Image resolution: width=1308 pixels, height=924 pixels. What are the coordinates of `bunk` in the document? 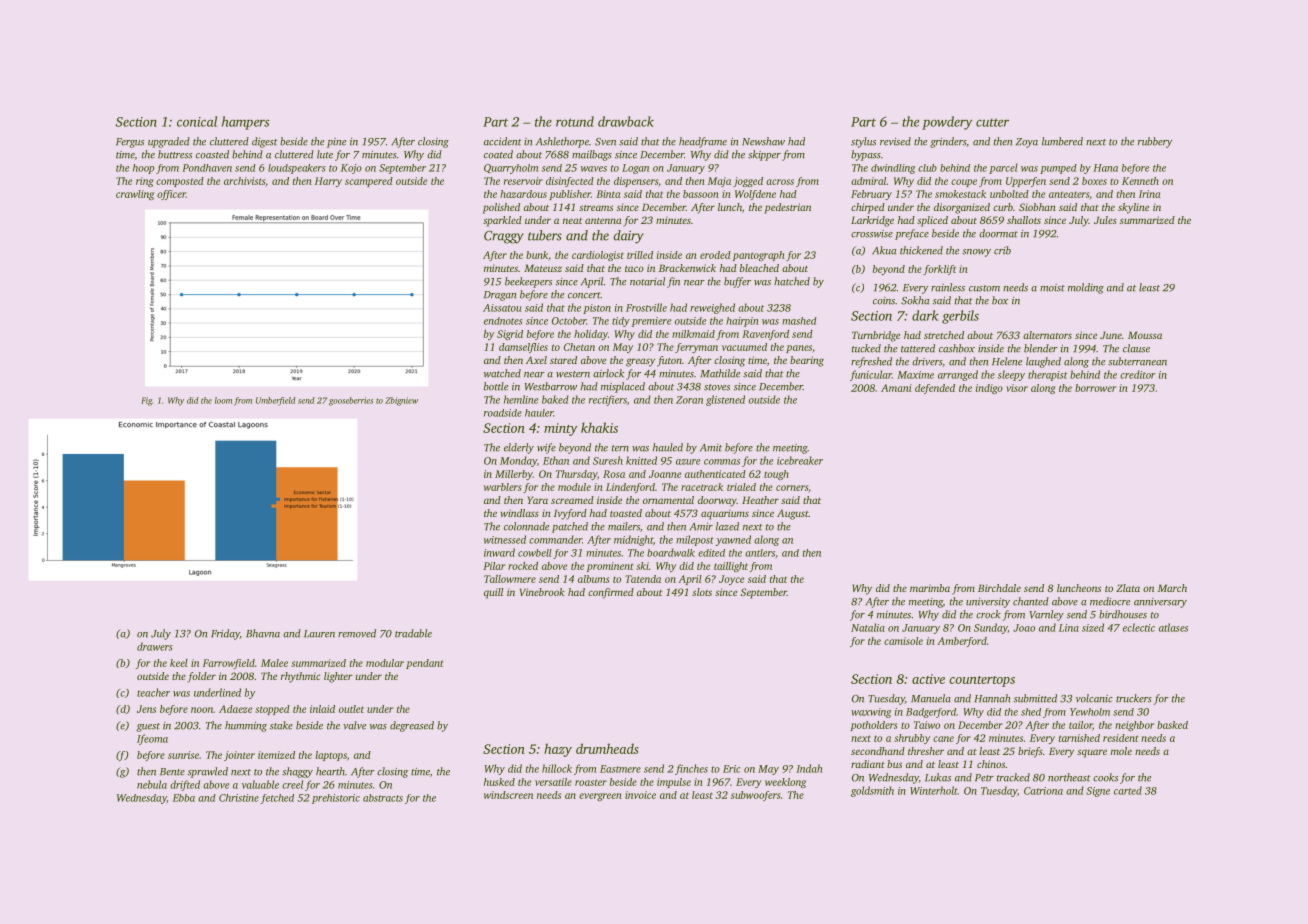 It's located at (537, 255).
